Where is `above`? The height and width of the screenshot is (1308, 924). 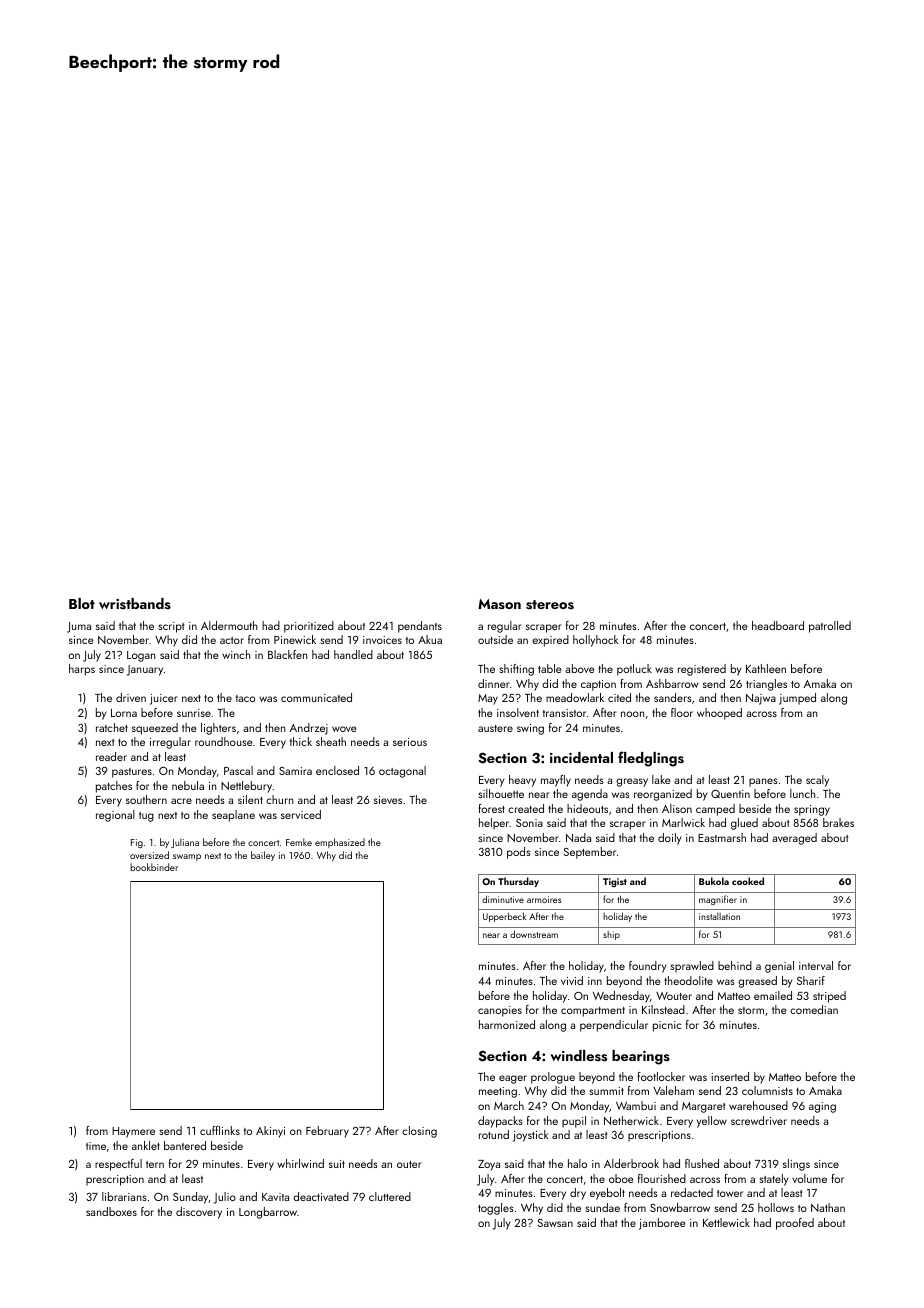
above is located at coordinates (579, 668).
